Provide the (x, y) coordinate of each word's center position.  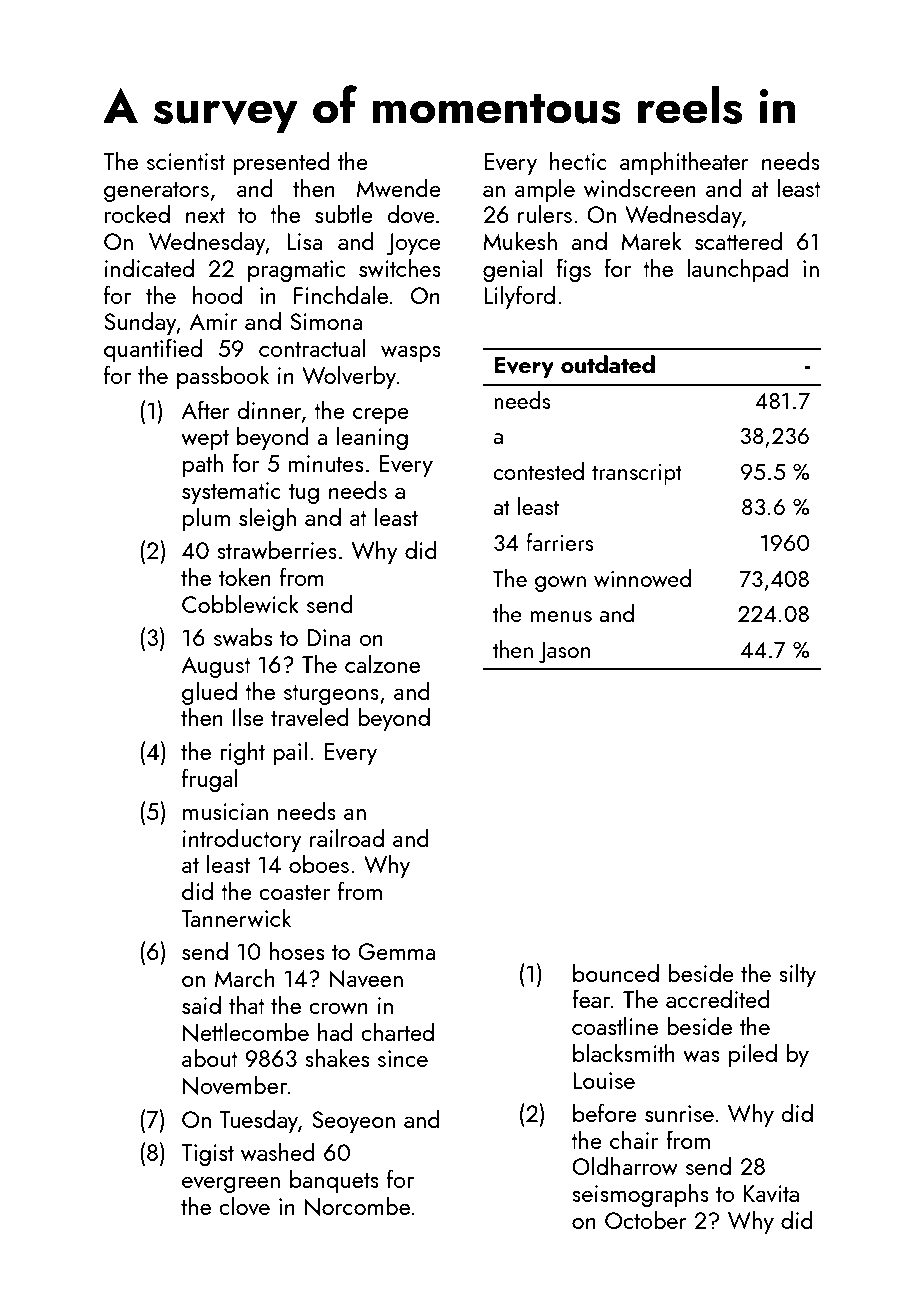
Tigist (207, 1155)
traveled (310, 716)
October (646, 1219)
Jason (564, 652)
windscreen (640, 187)
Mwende (399, 187)
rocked (137, 213)
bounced (616, 972)
